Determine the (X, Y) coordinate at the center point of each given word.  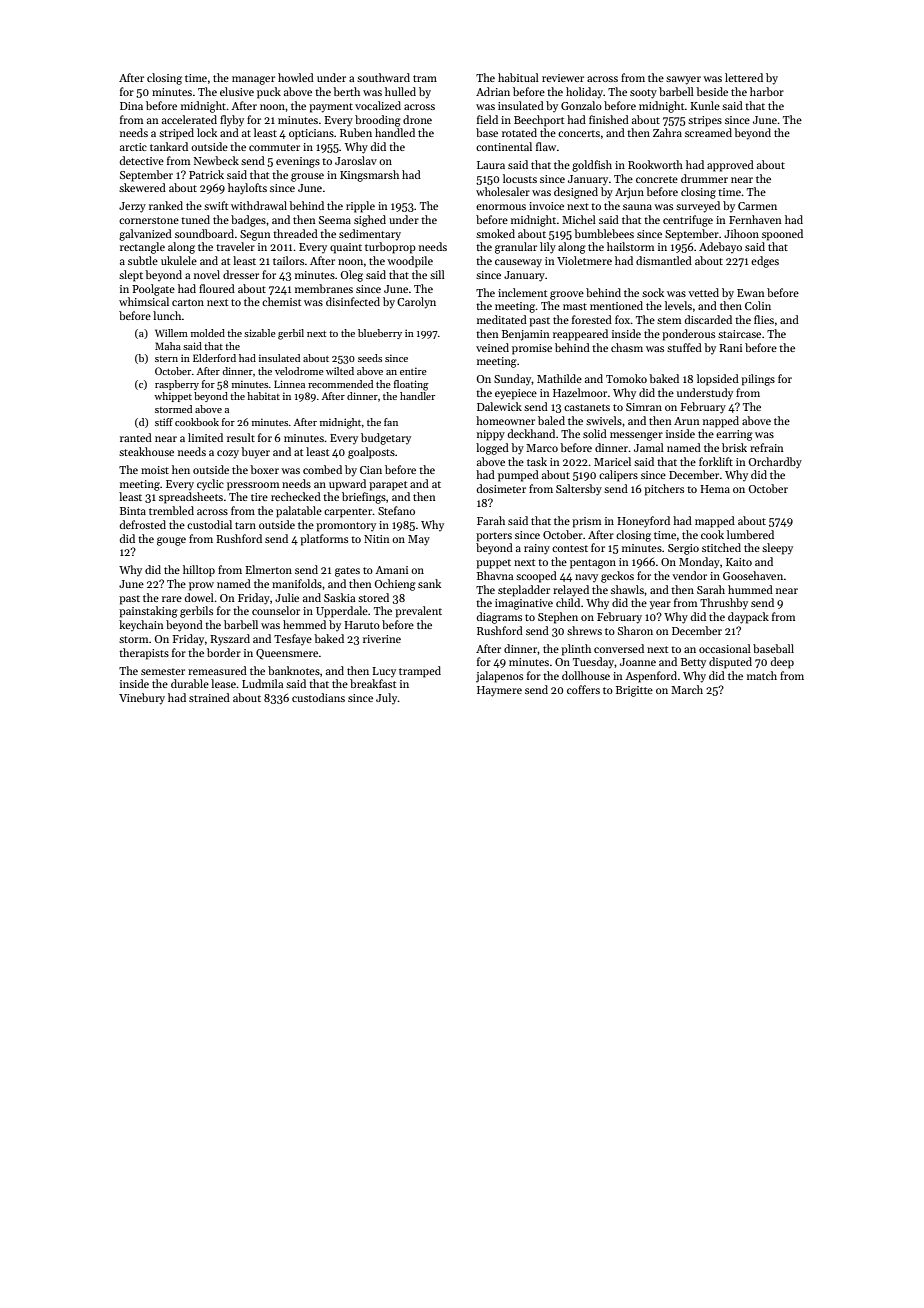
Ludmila (262, 683)
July (387, 698)
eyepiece (516, 394)
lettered (744, 77)
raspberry (177, 385)
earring (734, 435)
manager (253, 80)
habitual (518, 77)
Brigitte (634, 691)
